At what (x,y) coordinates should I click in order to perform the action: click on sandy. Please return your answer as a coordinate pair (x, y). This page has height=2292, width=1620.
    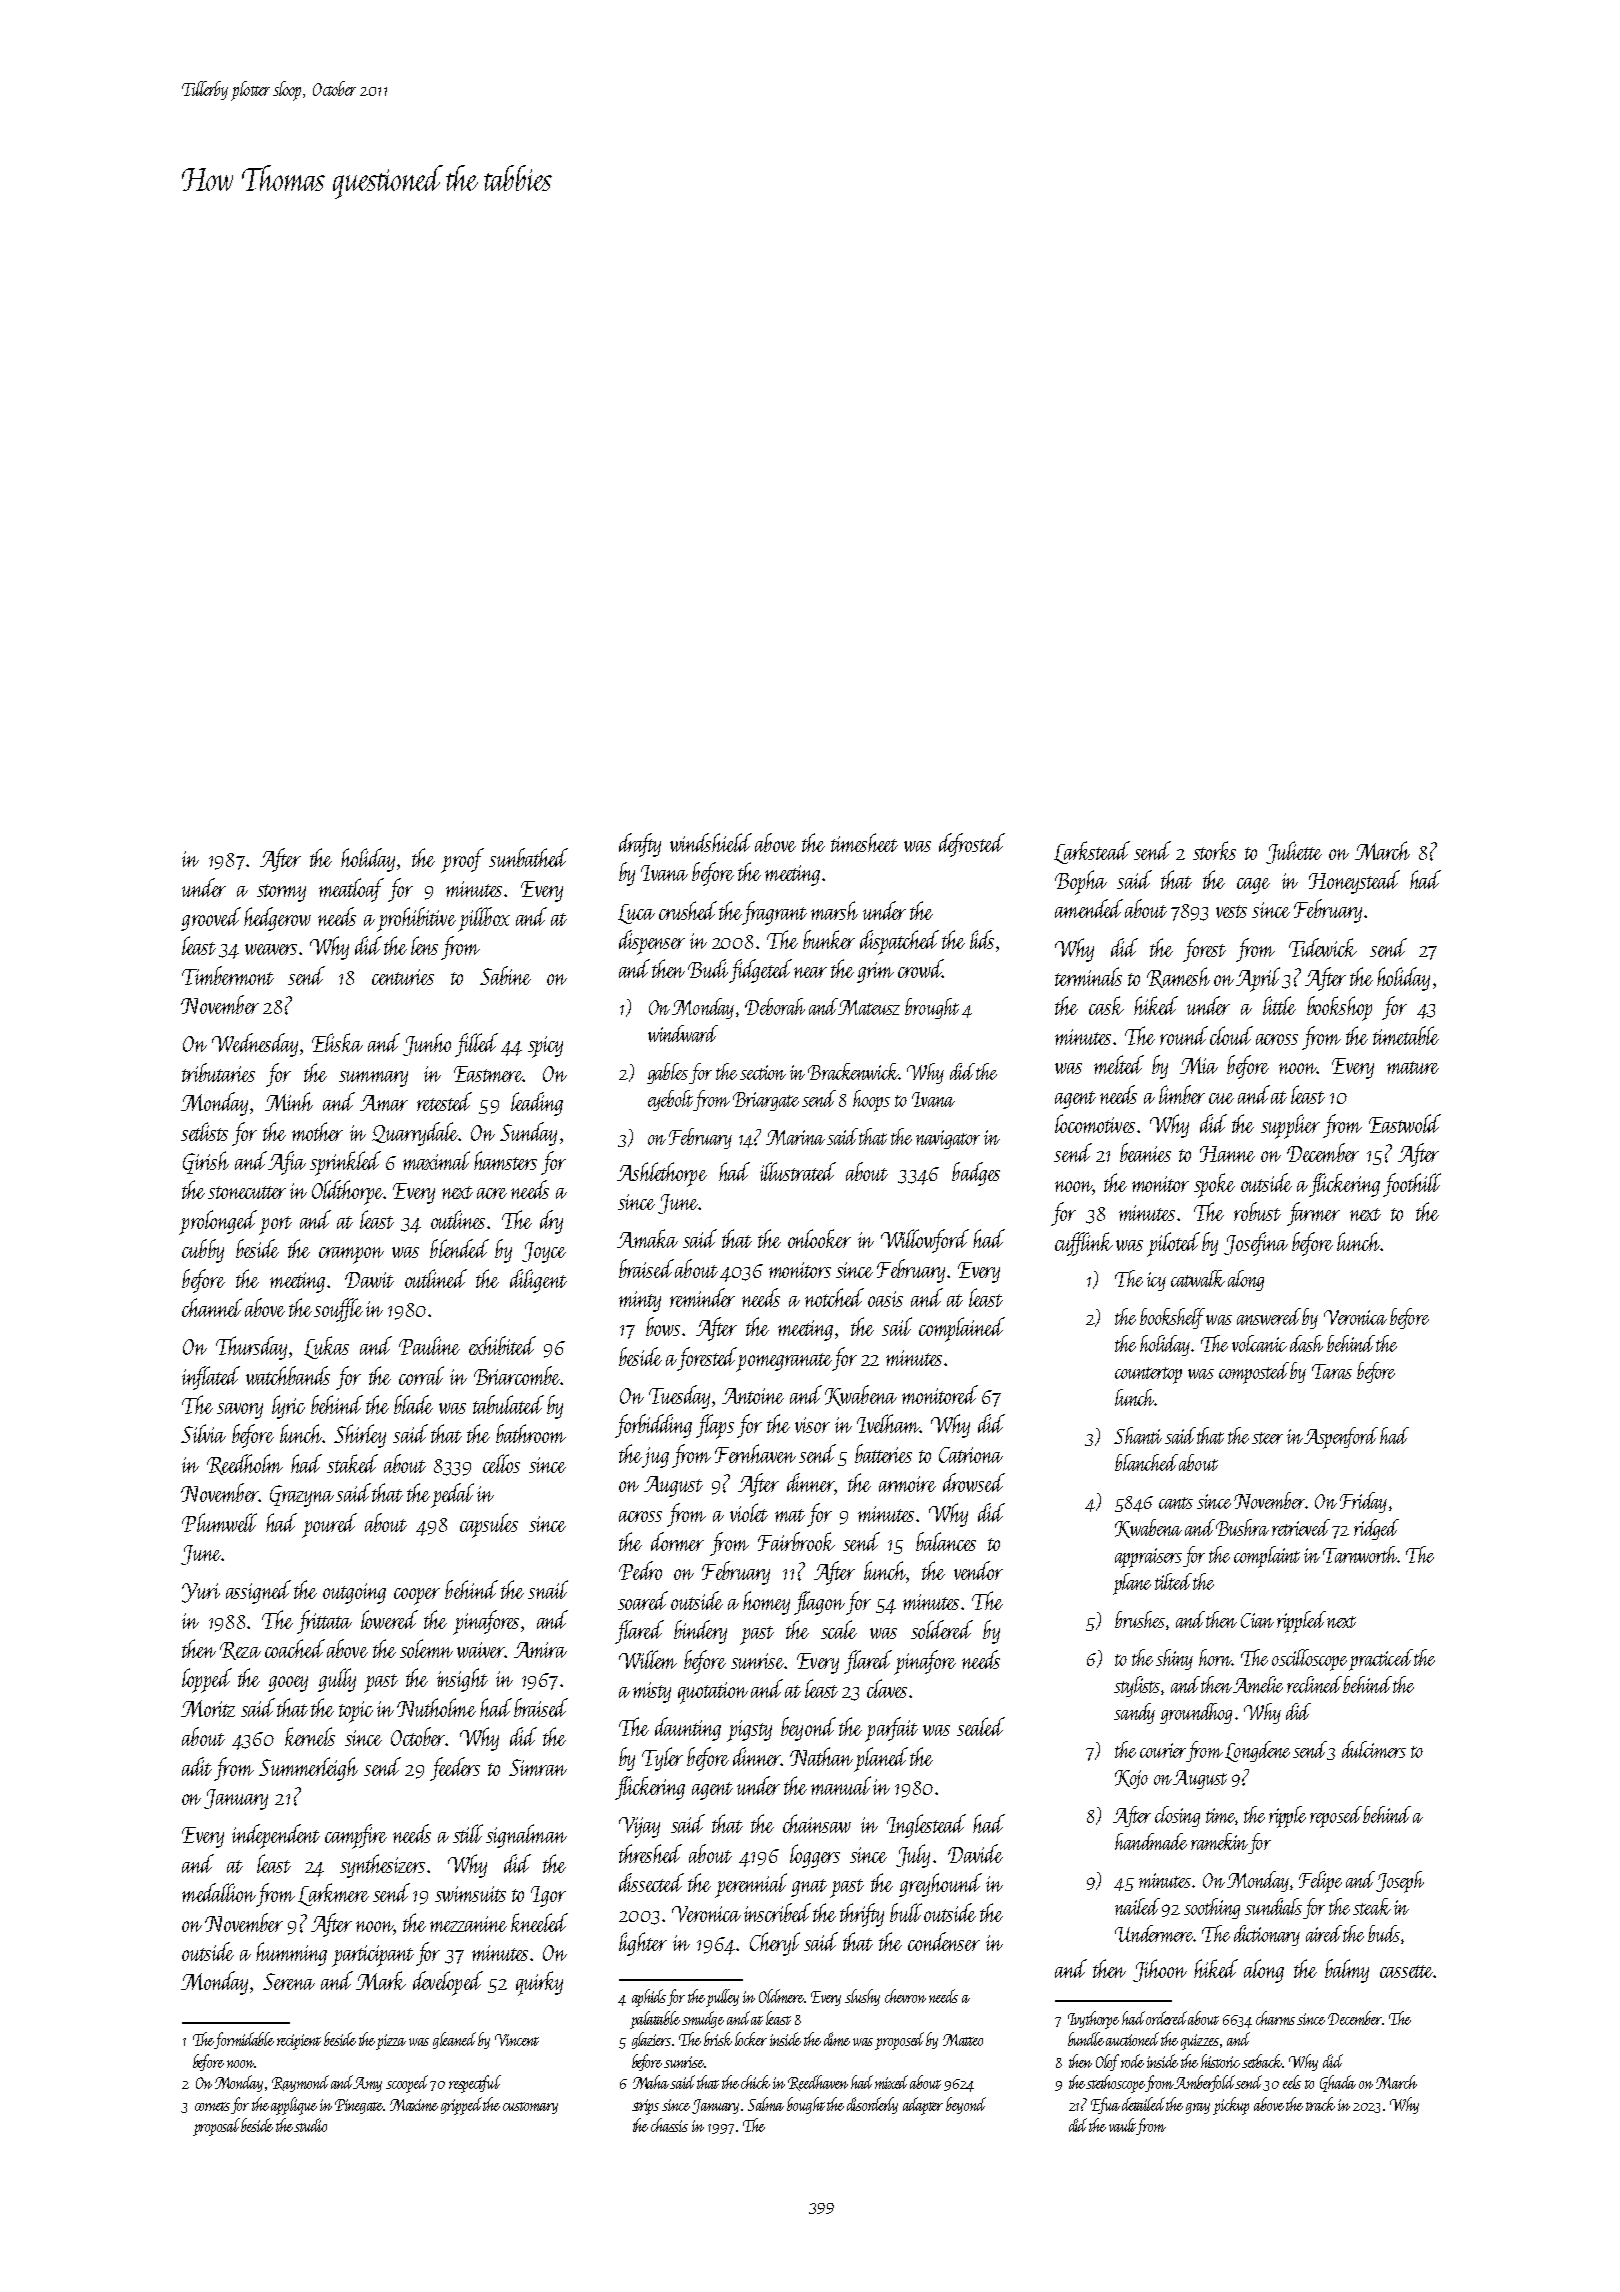
    Looking at the image, I should click on (1134, 1713).
